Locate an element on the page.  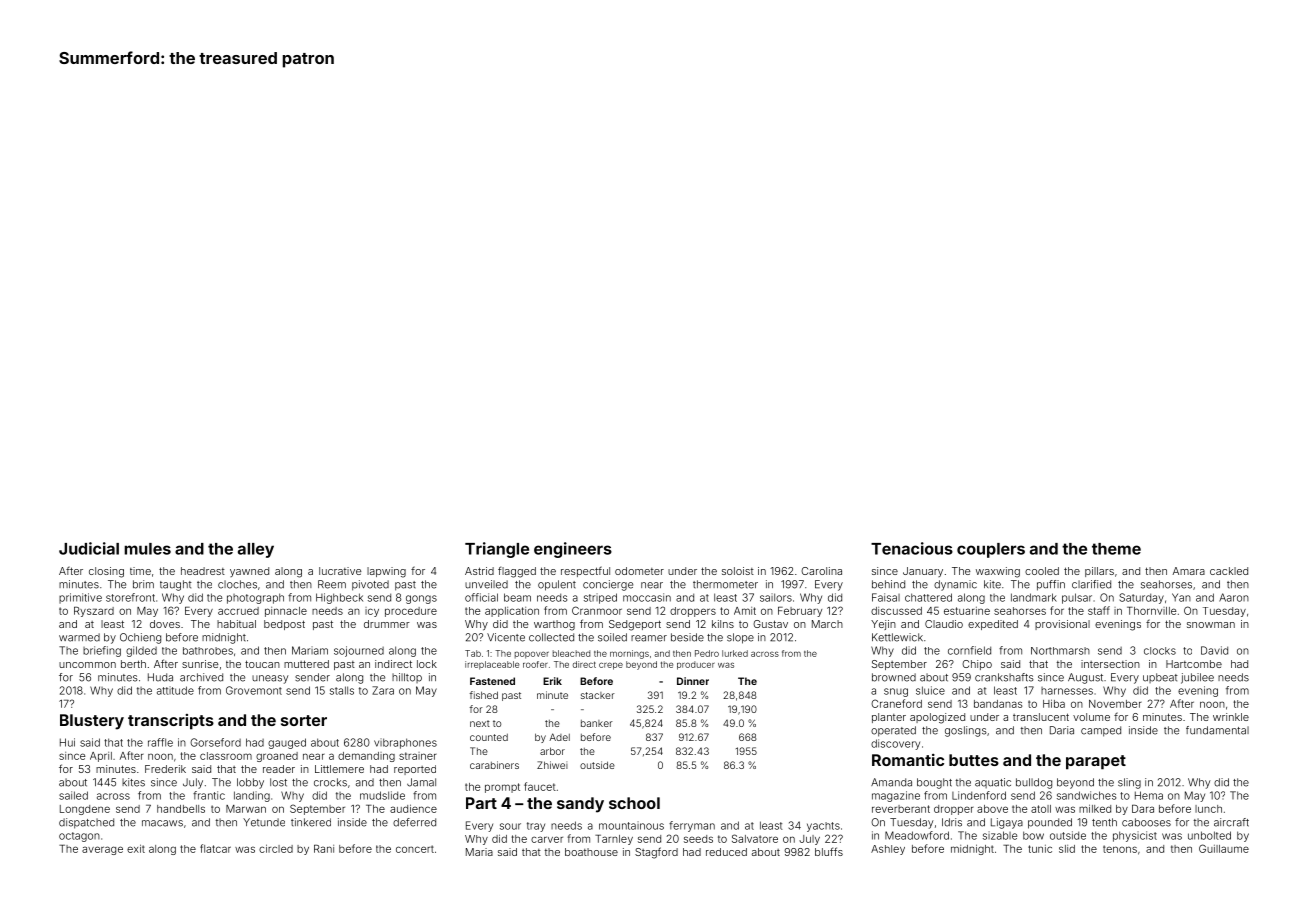
Triangle is located at coordinates (497, 550).
